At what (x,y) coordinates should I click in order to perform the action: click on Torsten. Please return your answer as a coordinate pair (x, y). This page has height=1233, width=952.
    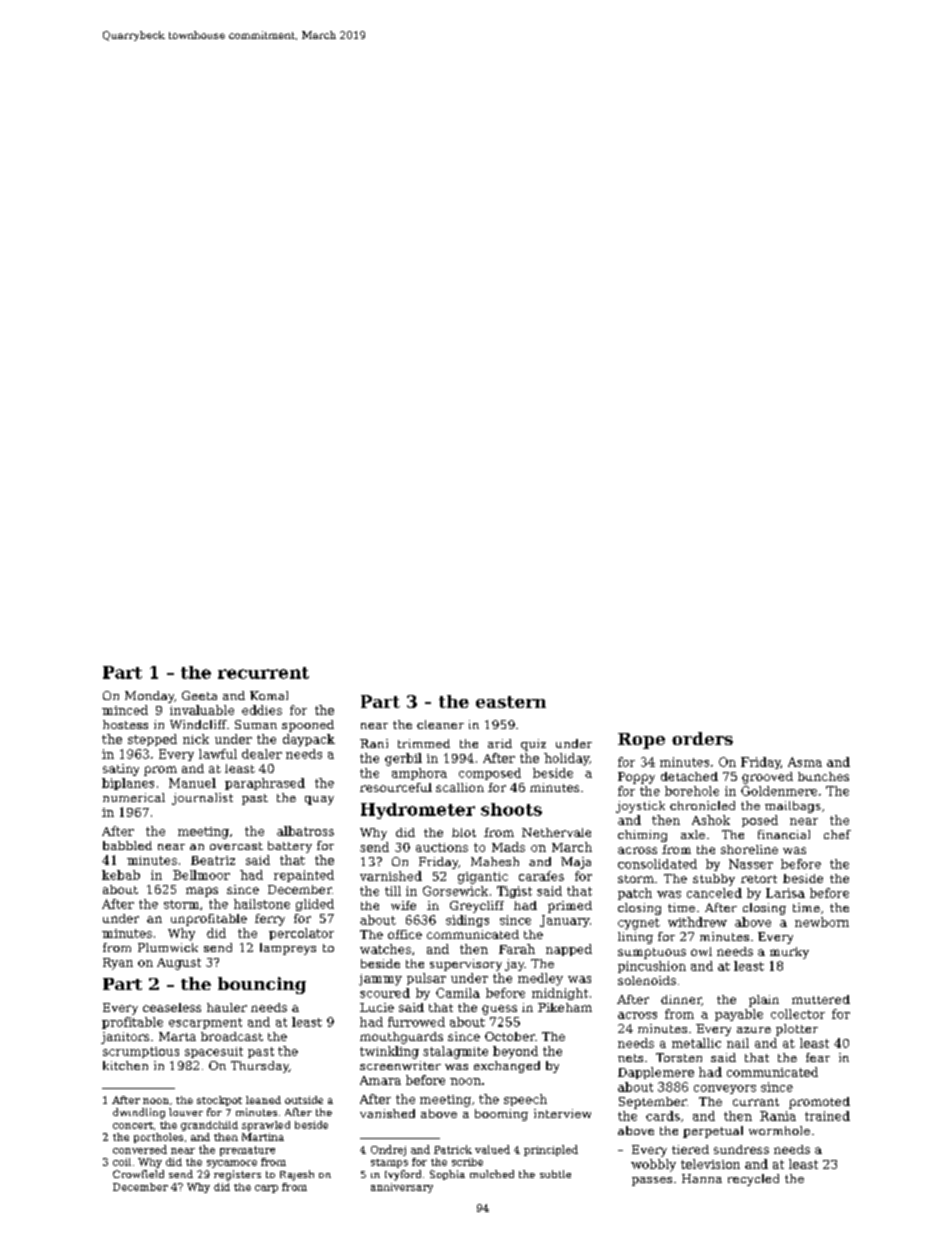
    Looking at the image, I should click on (679, 1057).
